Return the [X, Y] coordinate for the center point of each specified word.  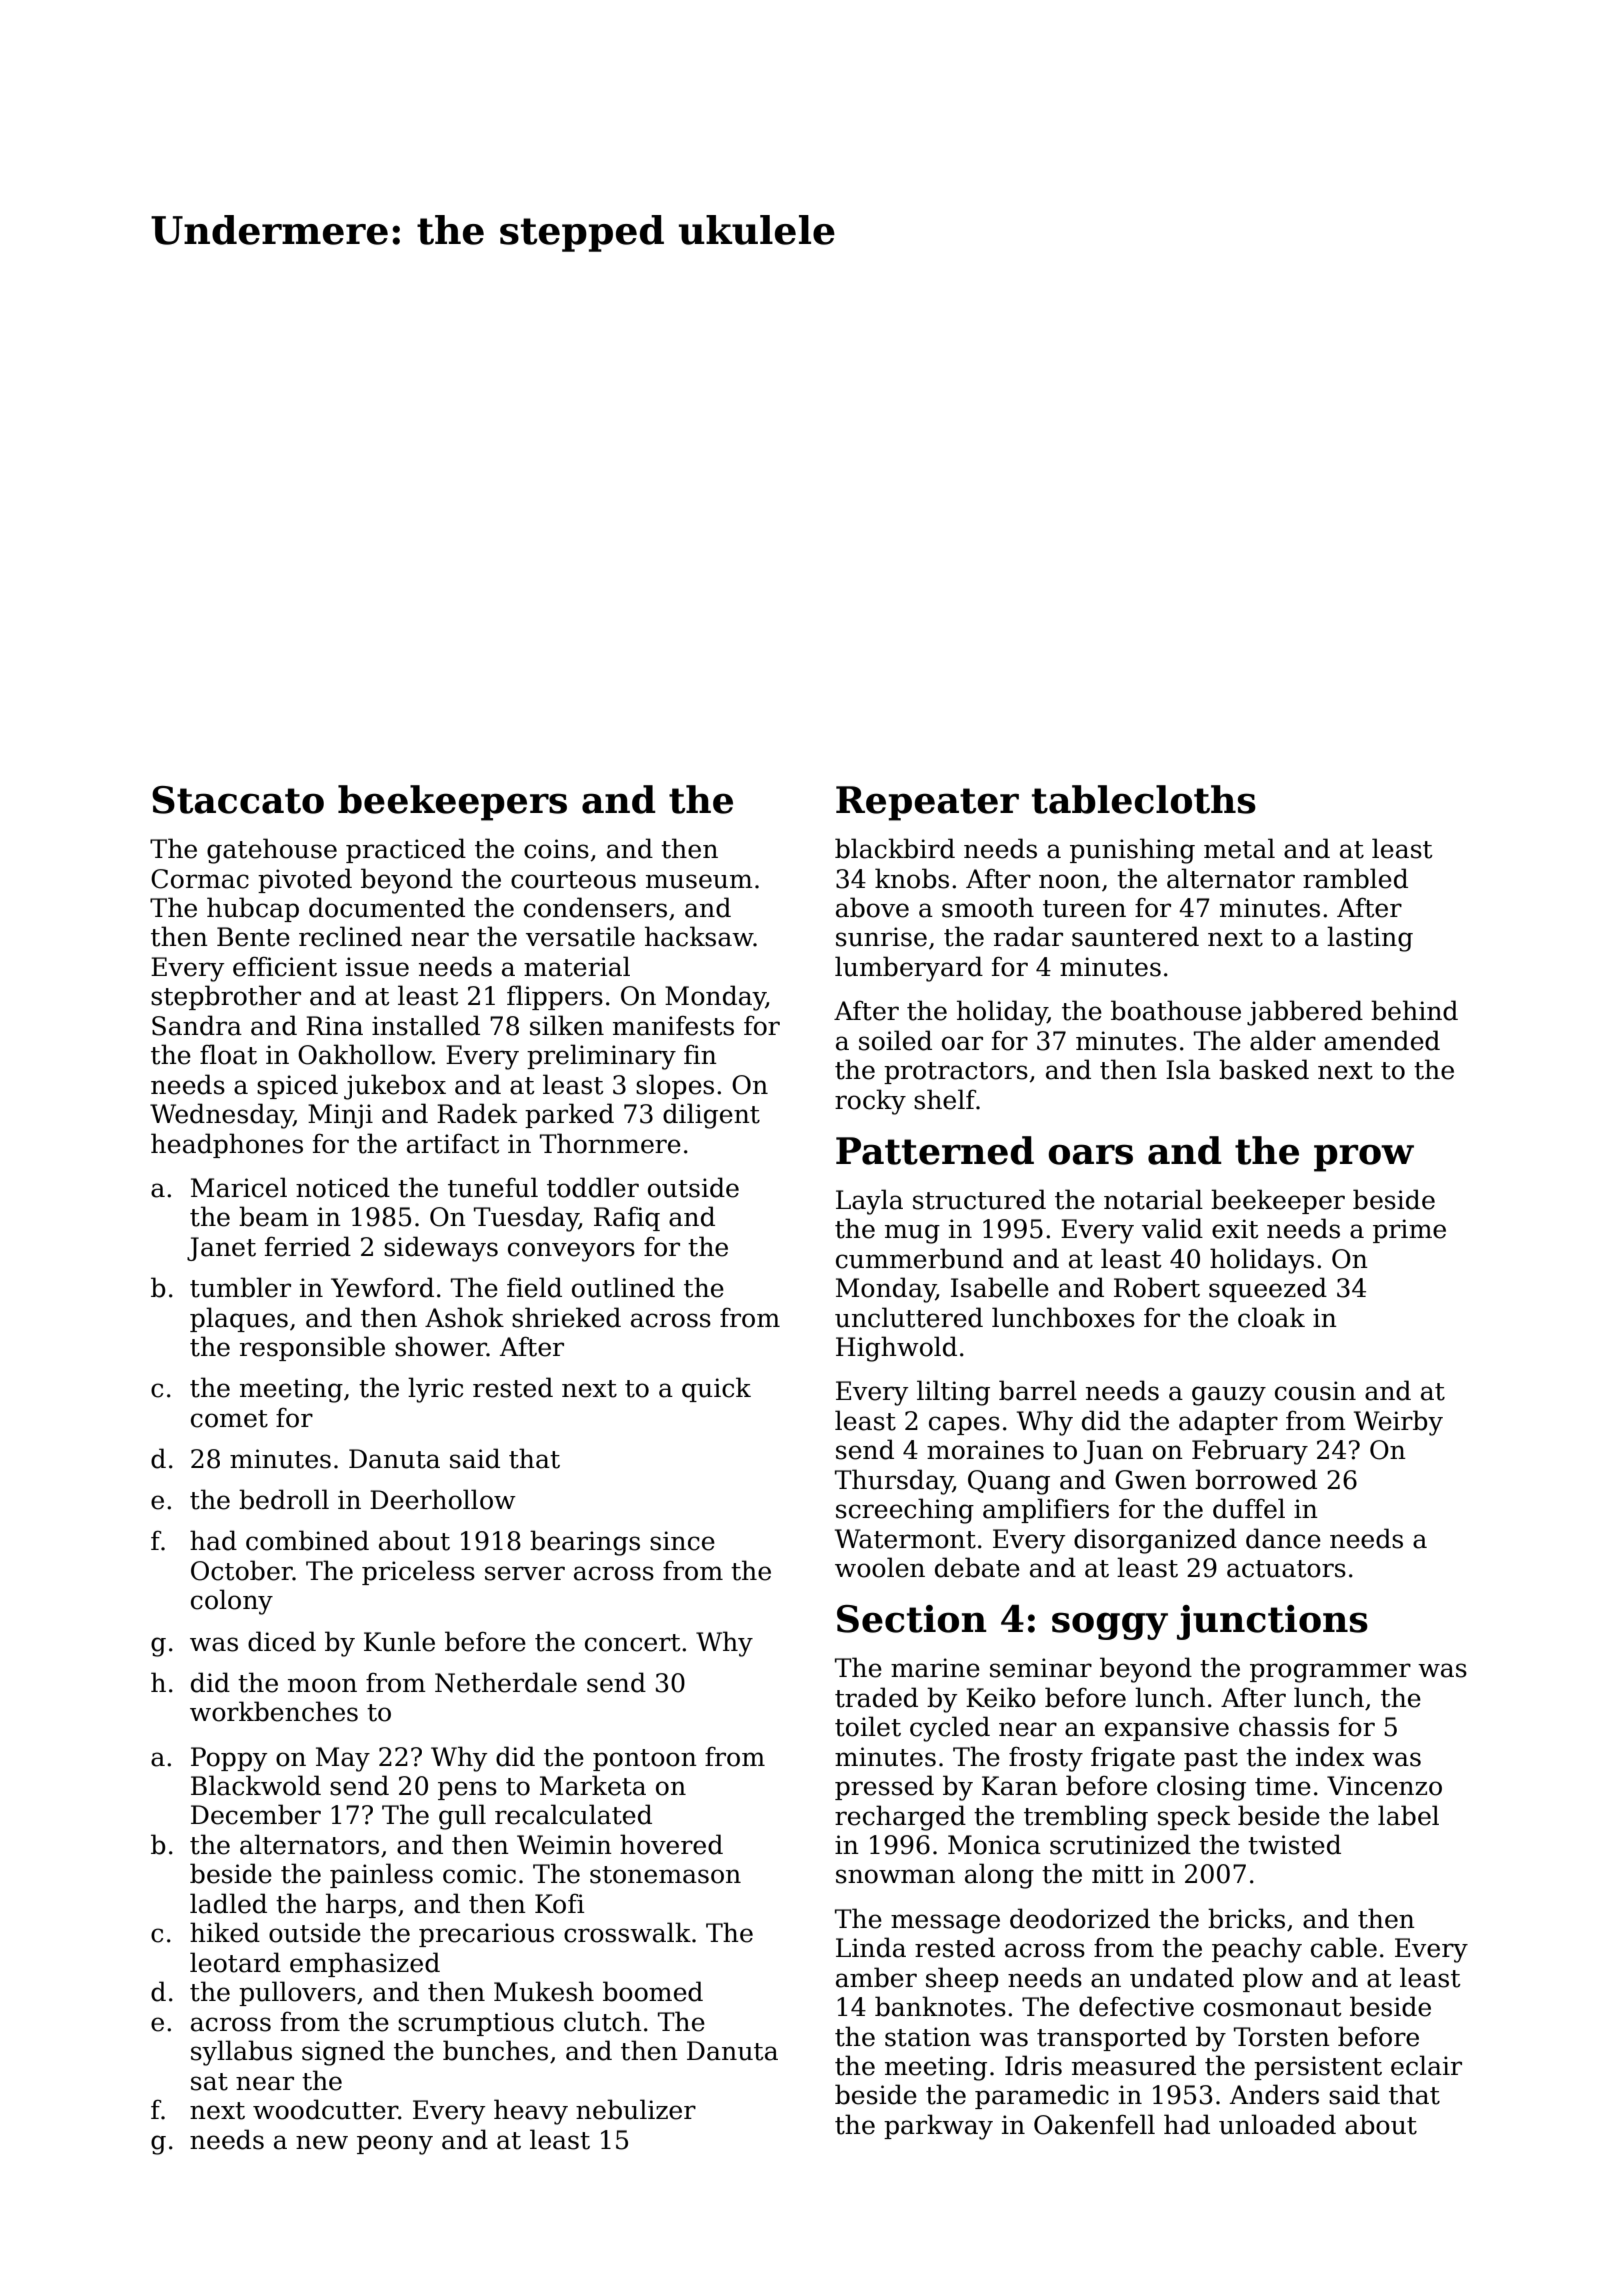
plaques [239, 1319]
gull [462, 1817]
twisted [1294, 1844]
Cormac [200, 879]
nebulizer [636, 2109]
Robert [1157, 1287]
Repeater [927, 803]
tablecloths [1144, 799]
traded [876, 1697]
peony [395, 2145]
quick [716, 1389]
